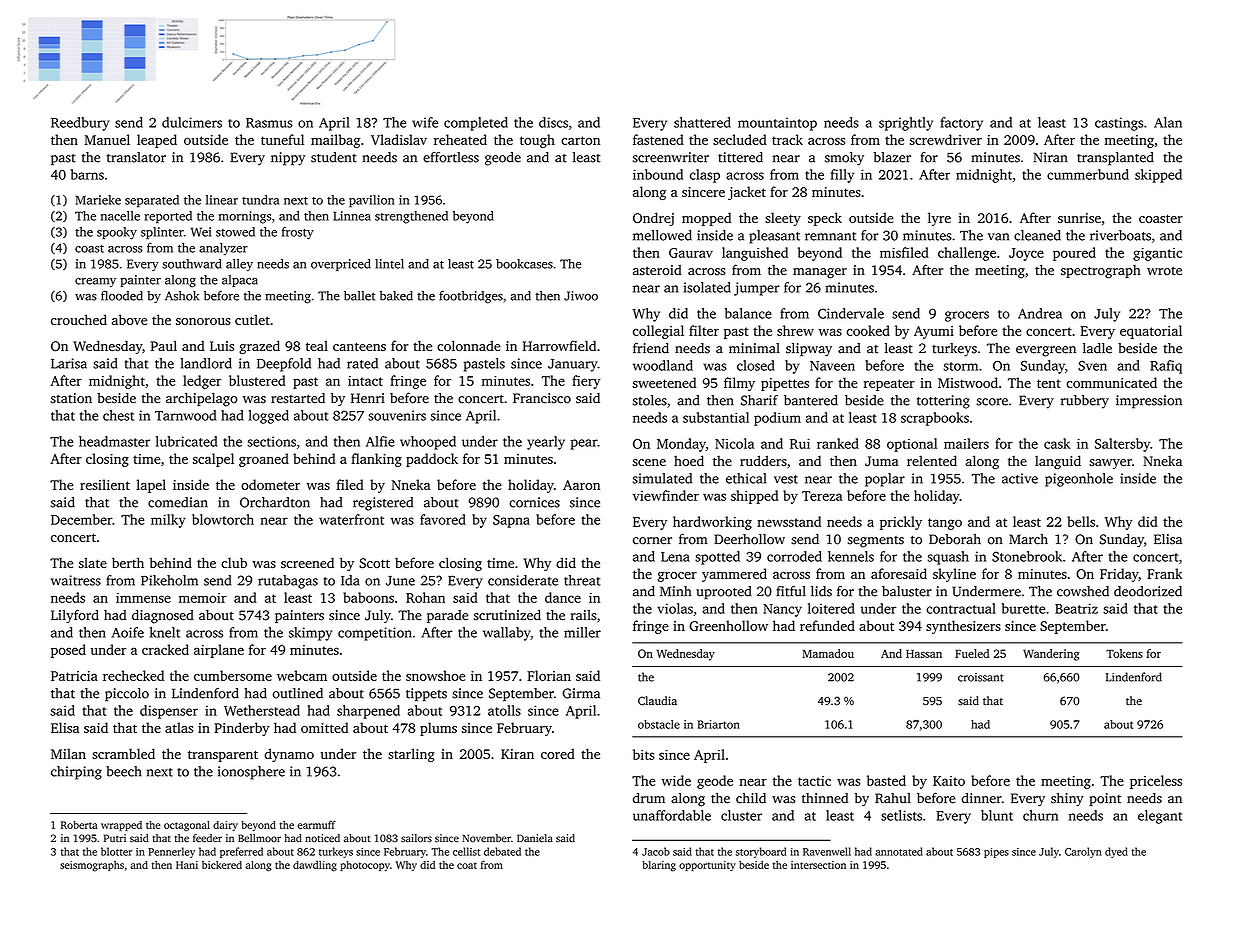  What do you see at coordinates (187, 826) in the page?
I see `octagonal` at bounding box center [187, 826].
